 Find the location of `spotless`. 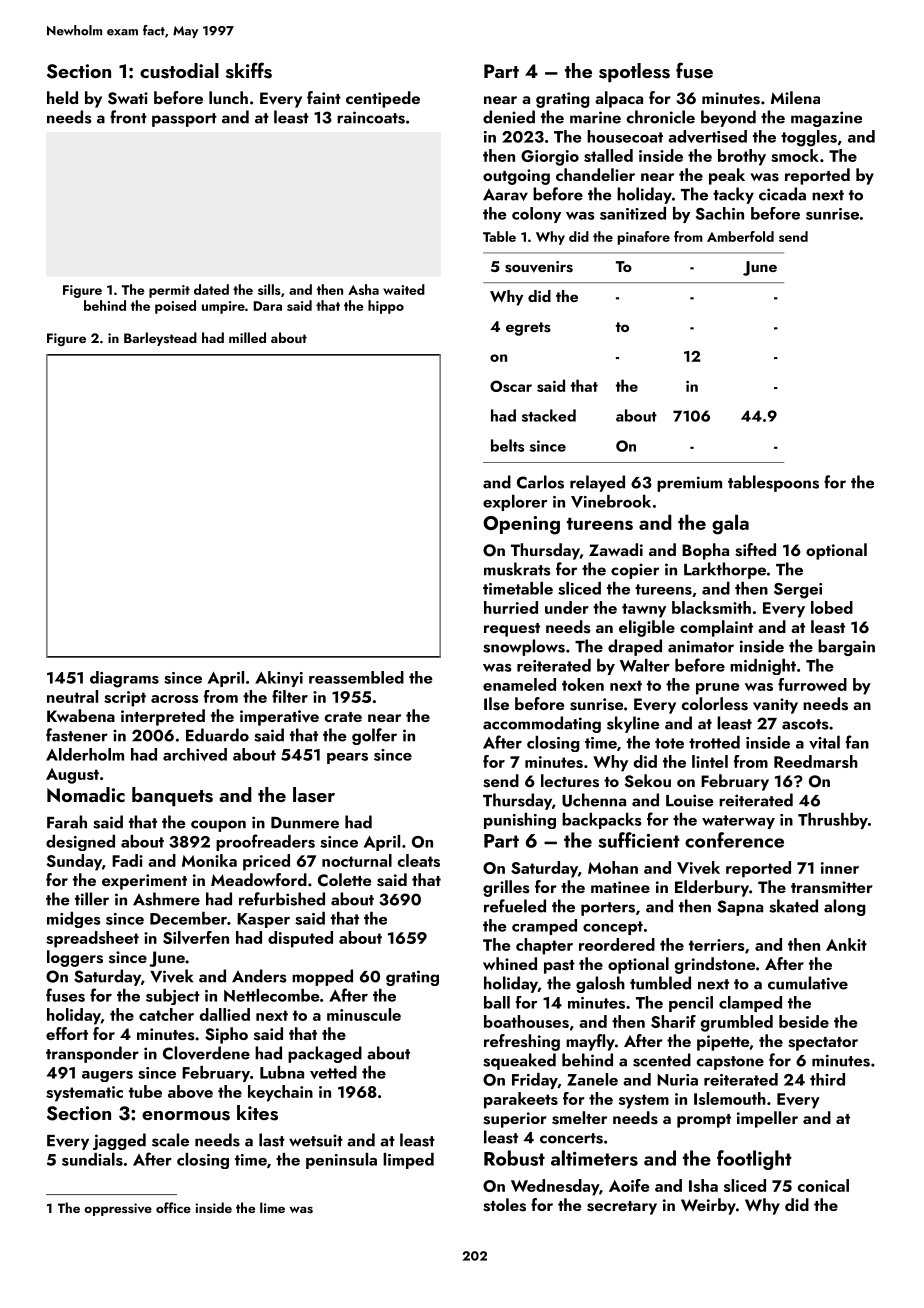

spotless is located at coordinates (634, 72).
